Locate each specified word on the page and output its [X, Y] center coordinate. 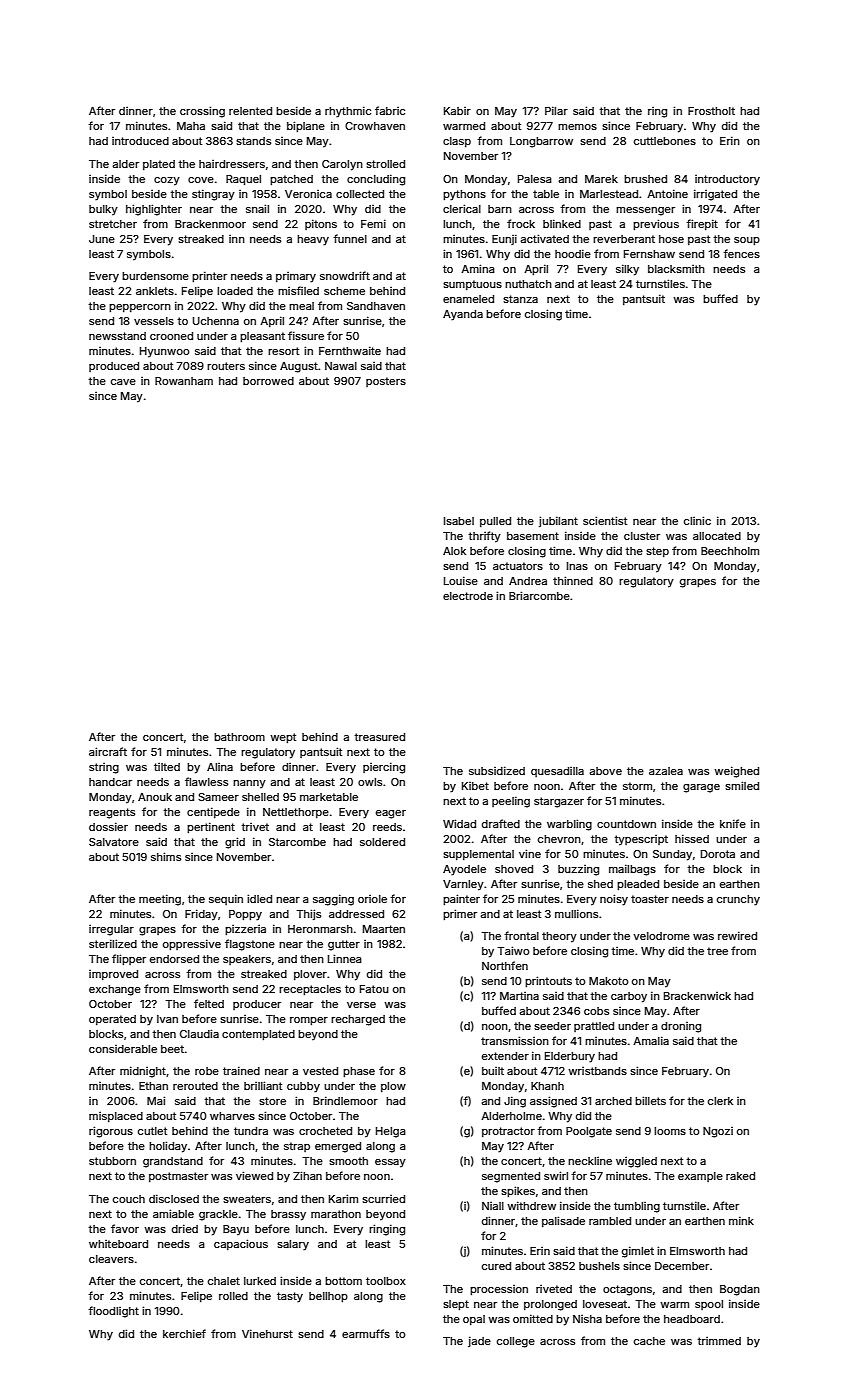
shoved [514, 869]
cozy [167, 181]
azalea [666, 771]
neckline [590, 1161]
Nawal [341, 366]
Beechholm [730, 551]
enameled [468, 299]
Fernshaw [649, 254]
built [493, 1071]
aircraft [108, 751]
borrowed [268, 381]
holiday [168, 1147]
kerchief [184, 1333]
